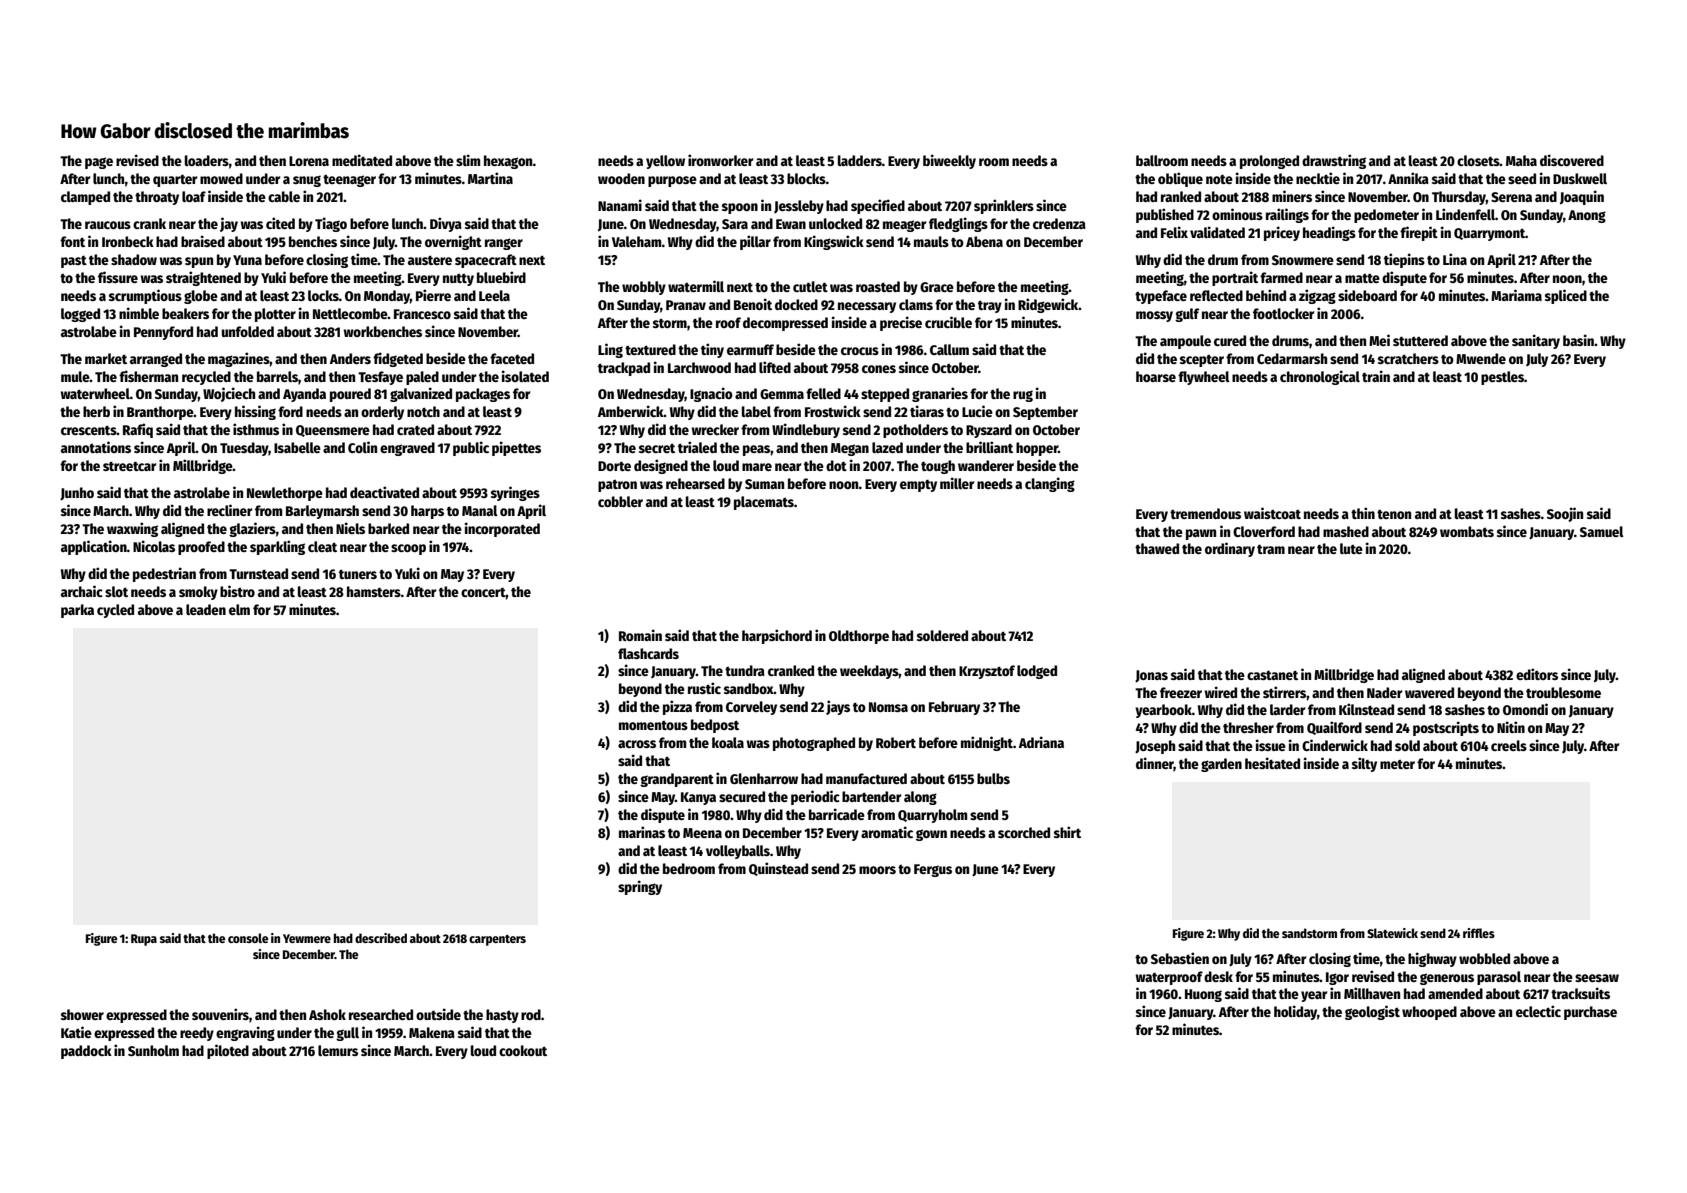 This screenshot has width=1687, height=1193. What do you see at coordinates (1392, 933) in the screenshot?
I see `Slatewick` at bounding box center [1392, 933].
